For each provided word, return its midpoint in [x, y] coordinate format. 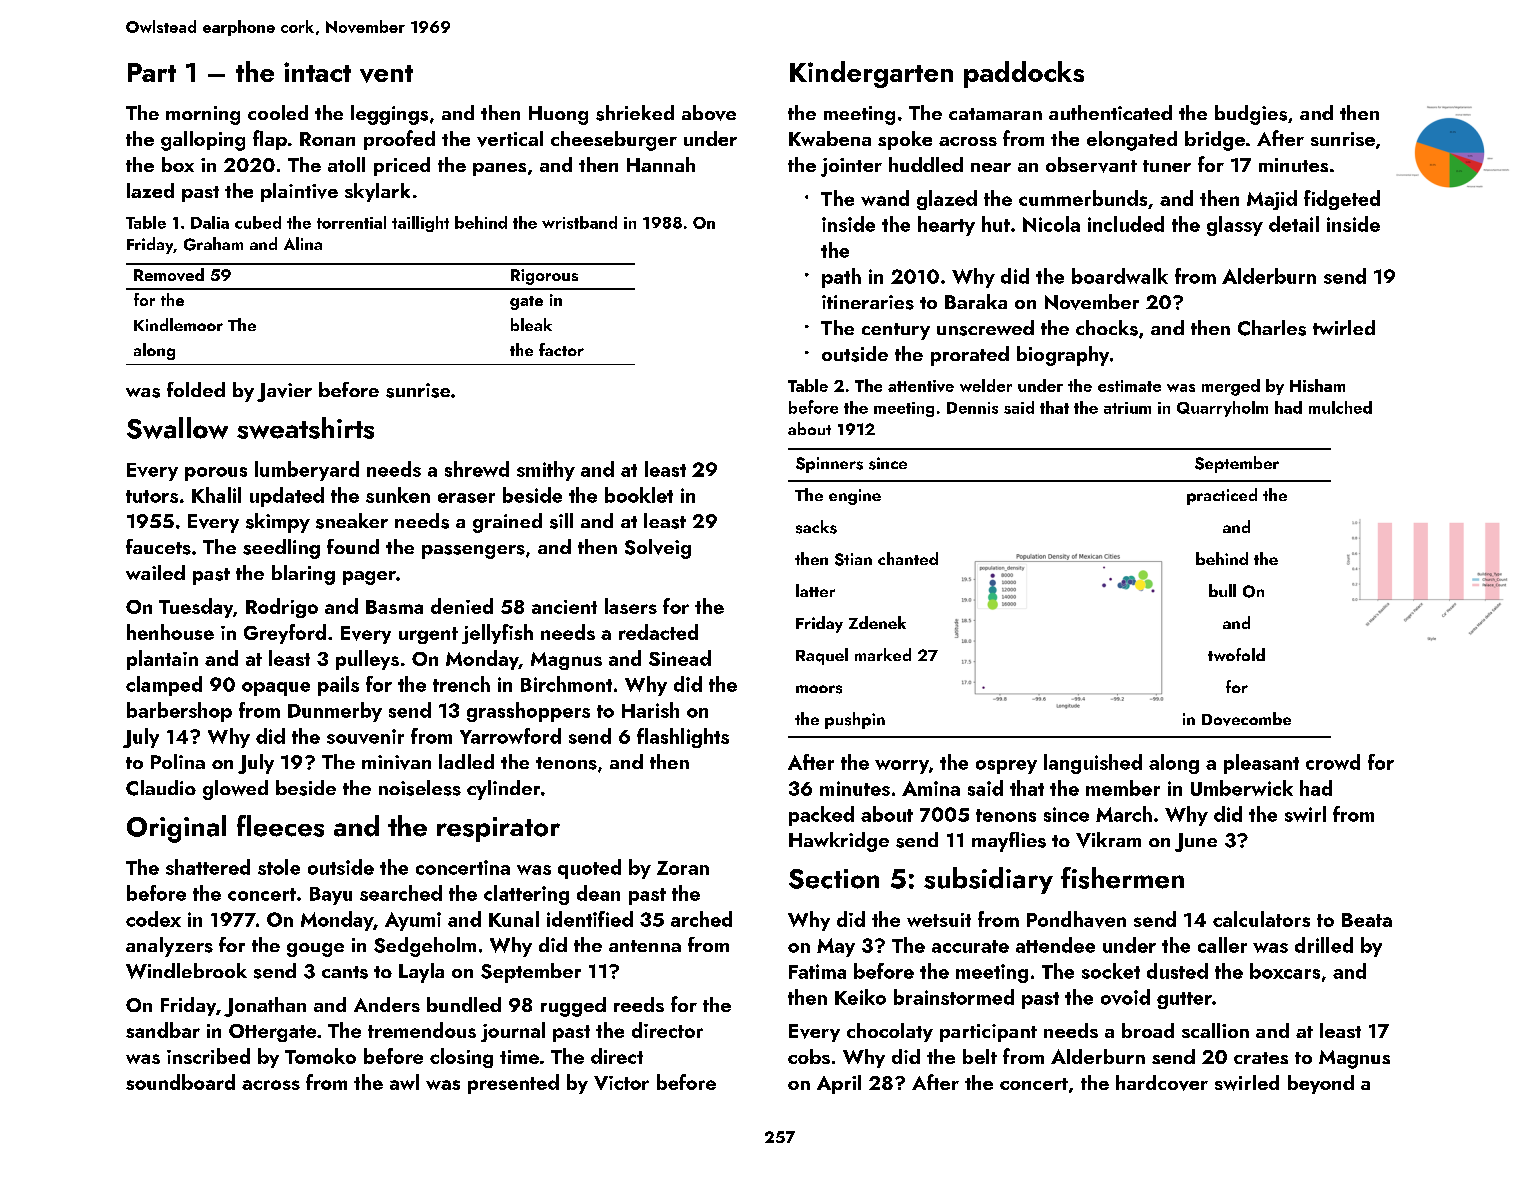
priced [402, 166]
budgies [1251, 115]
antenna [645, 946]
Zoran [683, 868]
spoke [905, 140]
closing [461, 1058]
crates [1261, 1058]
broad [1148, 1030]
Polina [178, 761]
